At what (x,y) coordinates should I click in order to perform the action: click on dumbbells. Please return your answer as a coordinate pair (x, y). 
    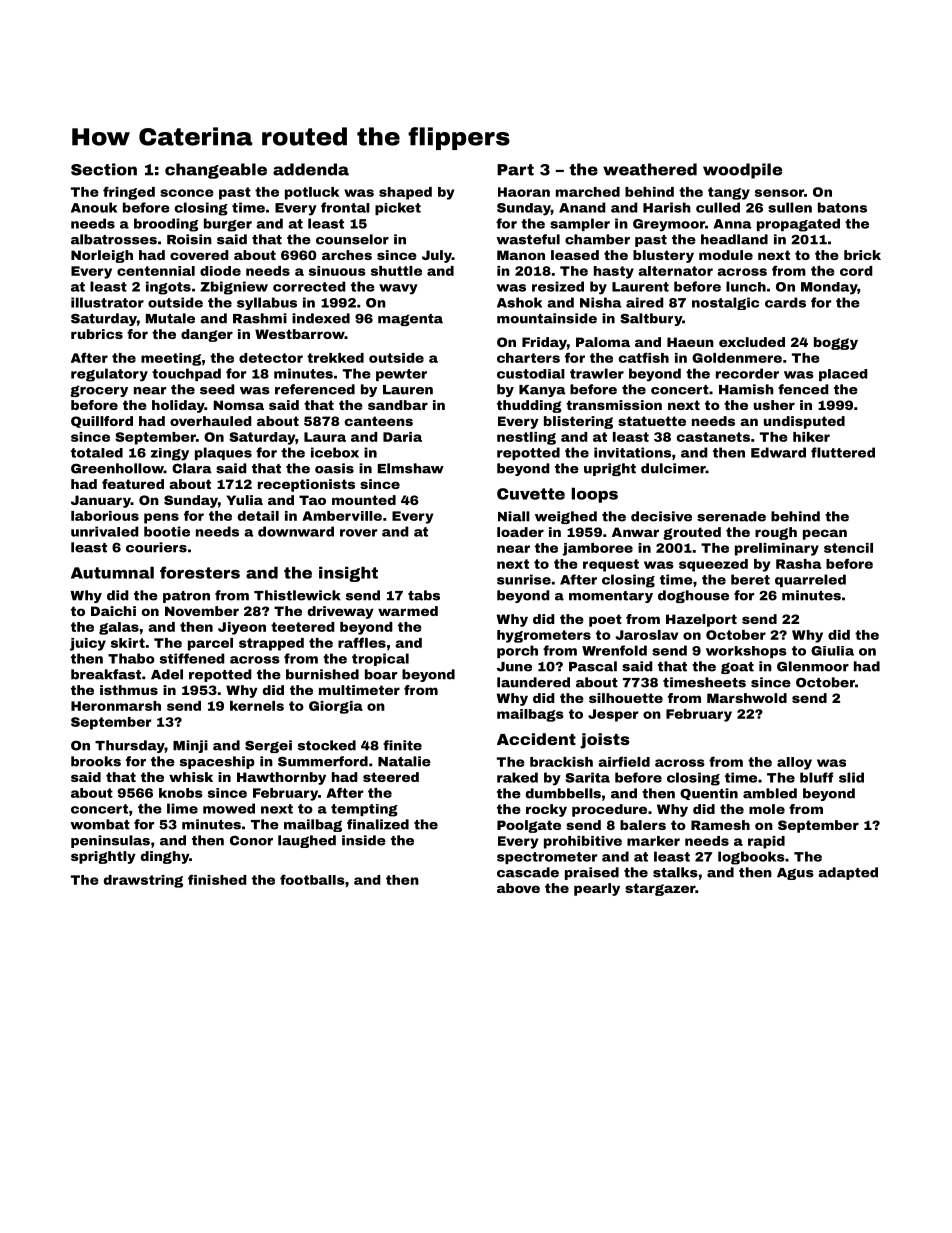
    Looking at the image, I should click on (563, 793).
